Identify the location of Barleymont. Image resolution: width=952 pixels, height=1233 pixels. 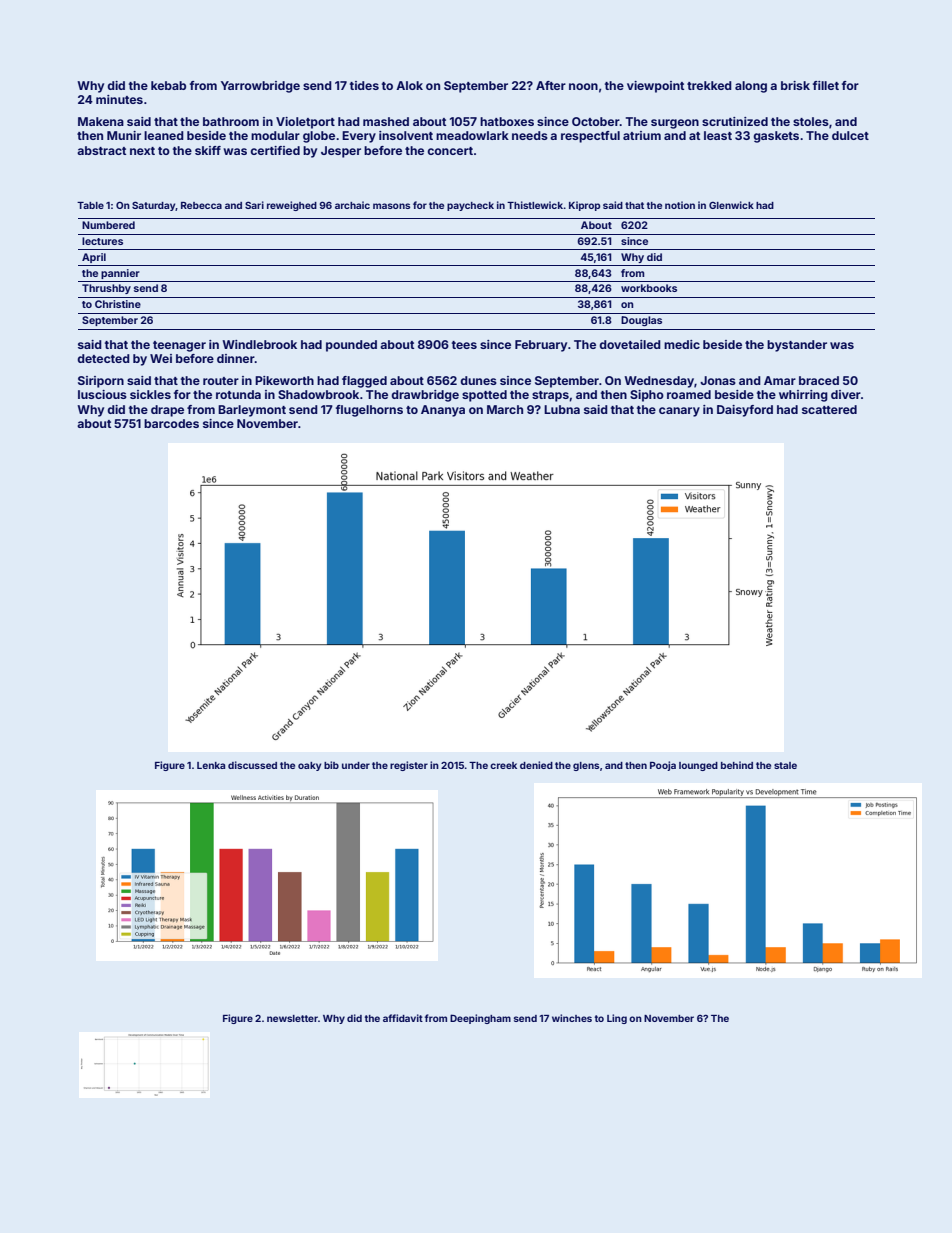
(252, 411).
